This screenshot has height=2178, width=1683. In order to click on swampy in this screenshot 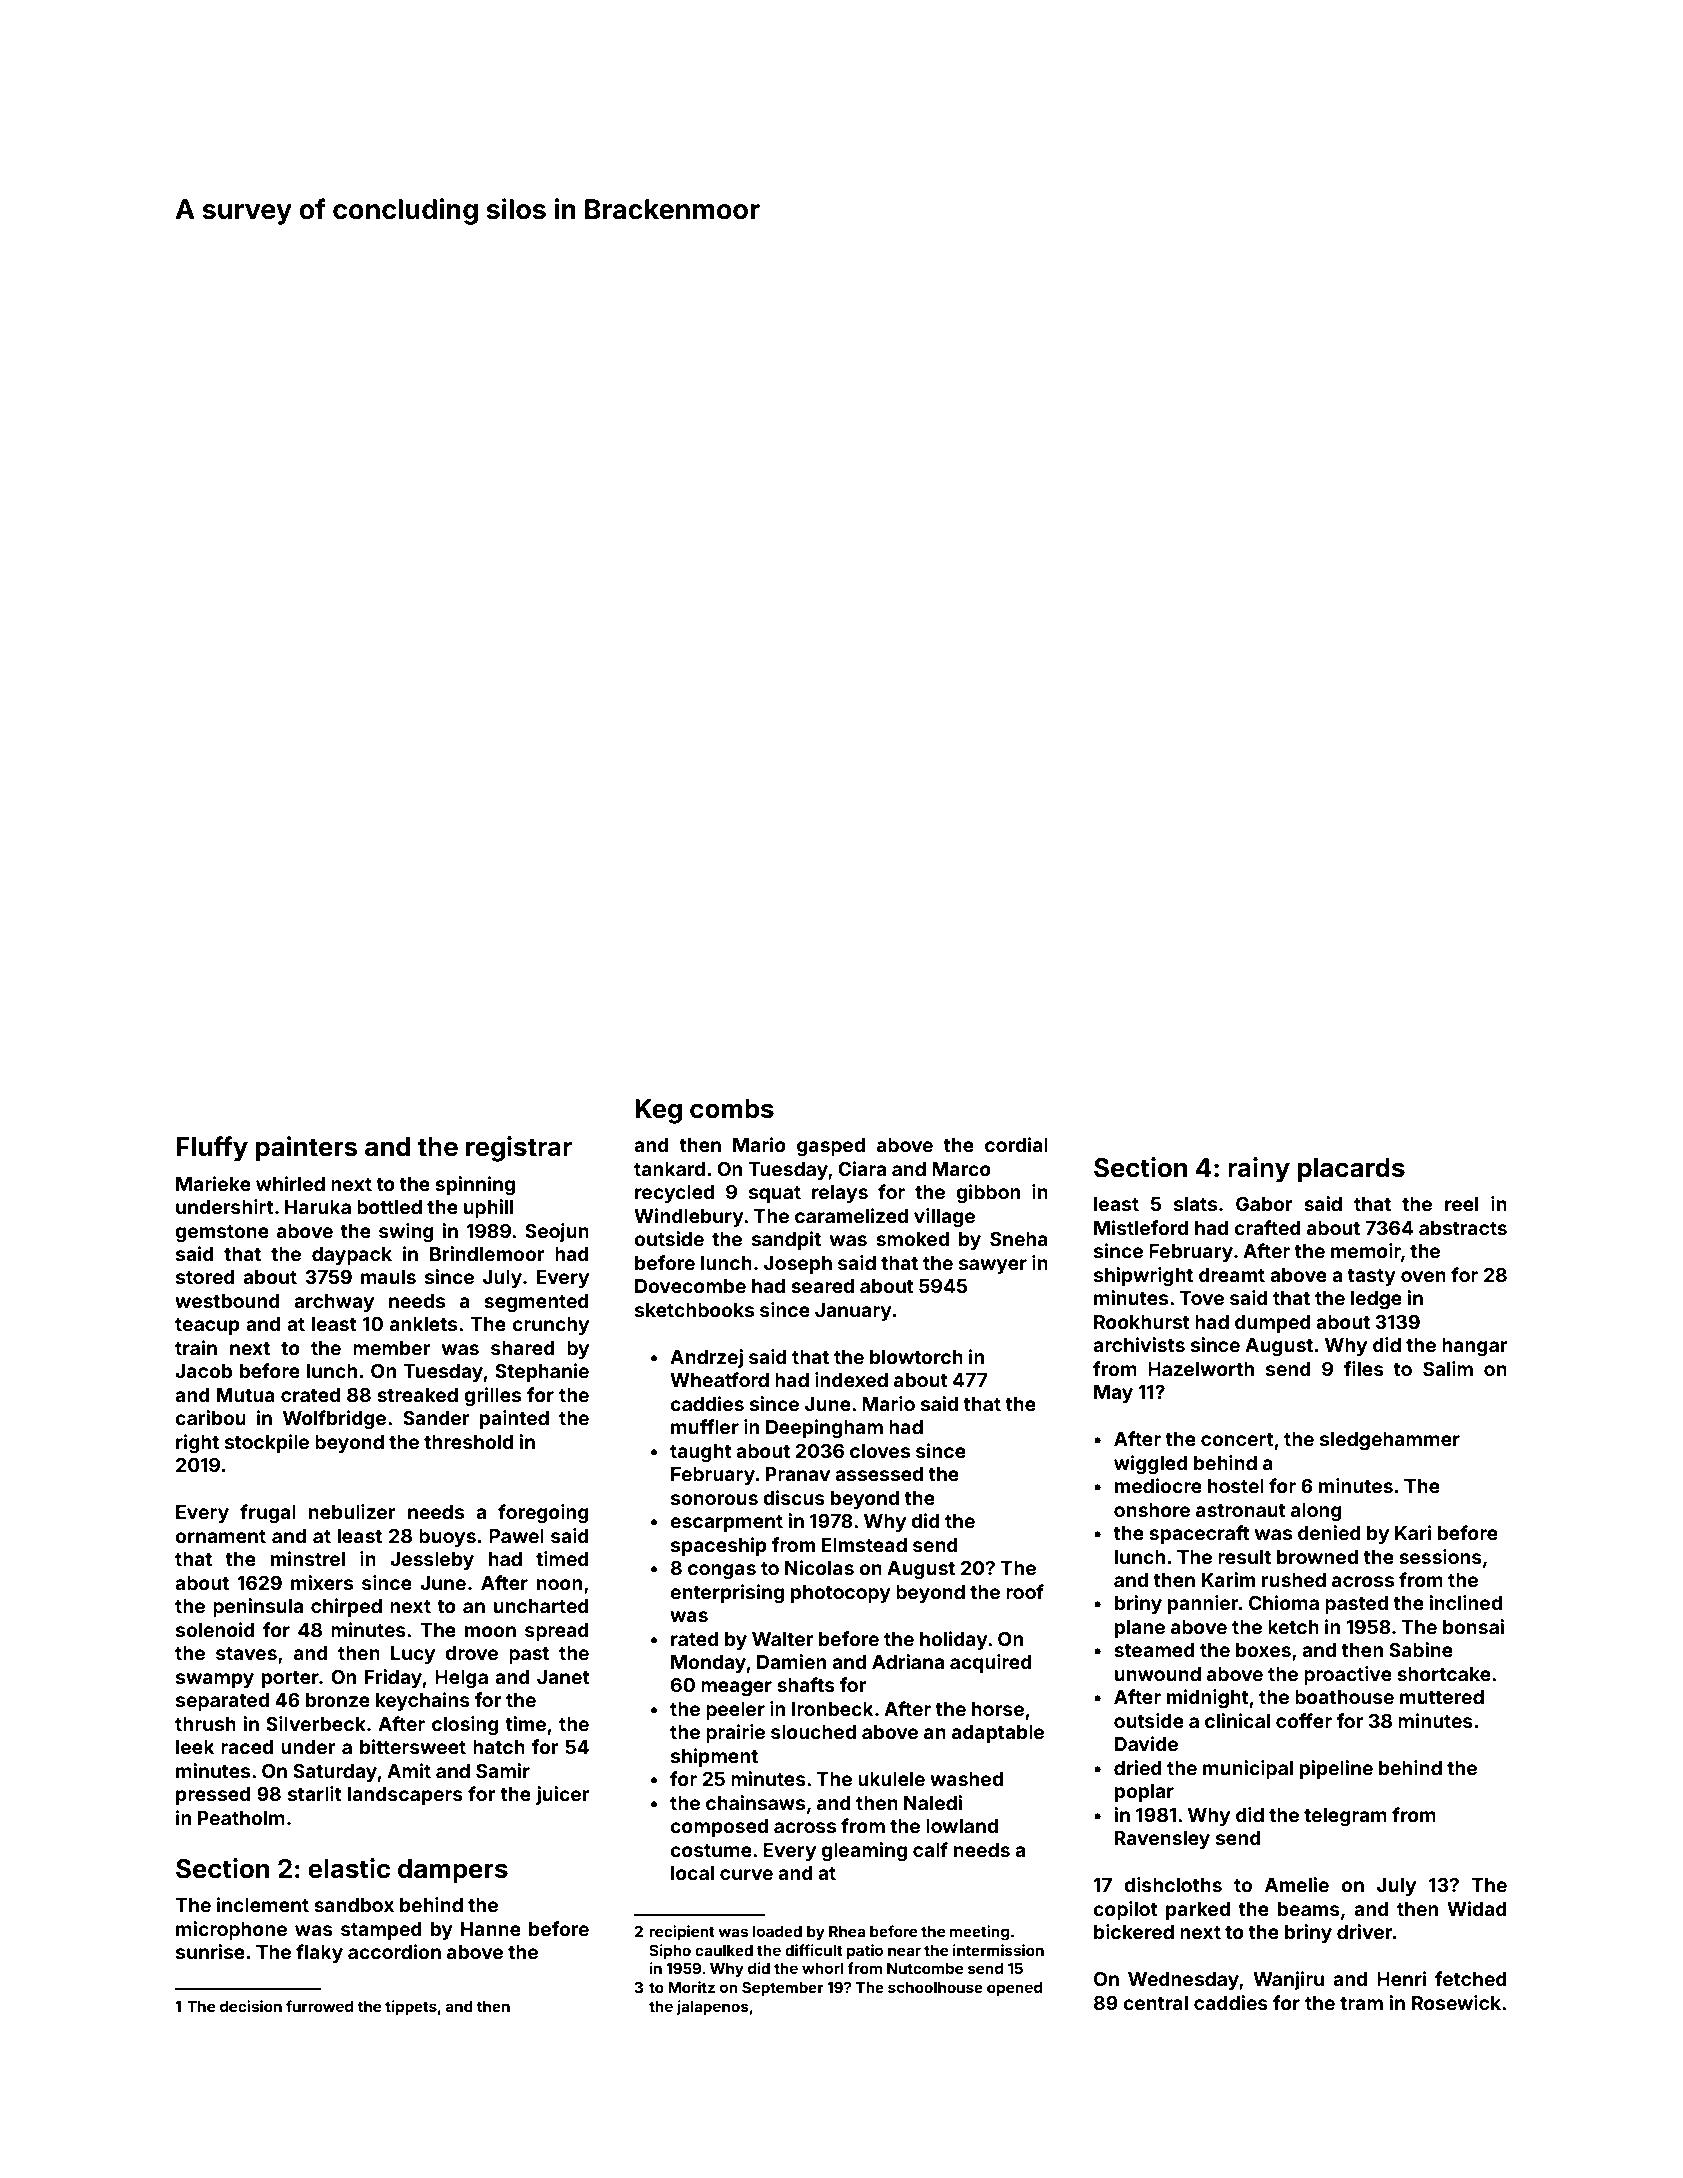, I will do `click(215, 1680)`.
